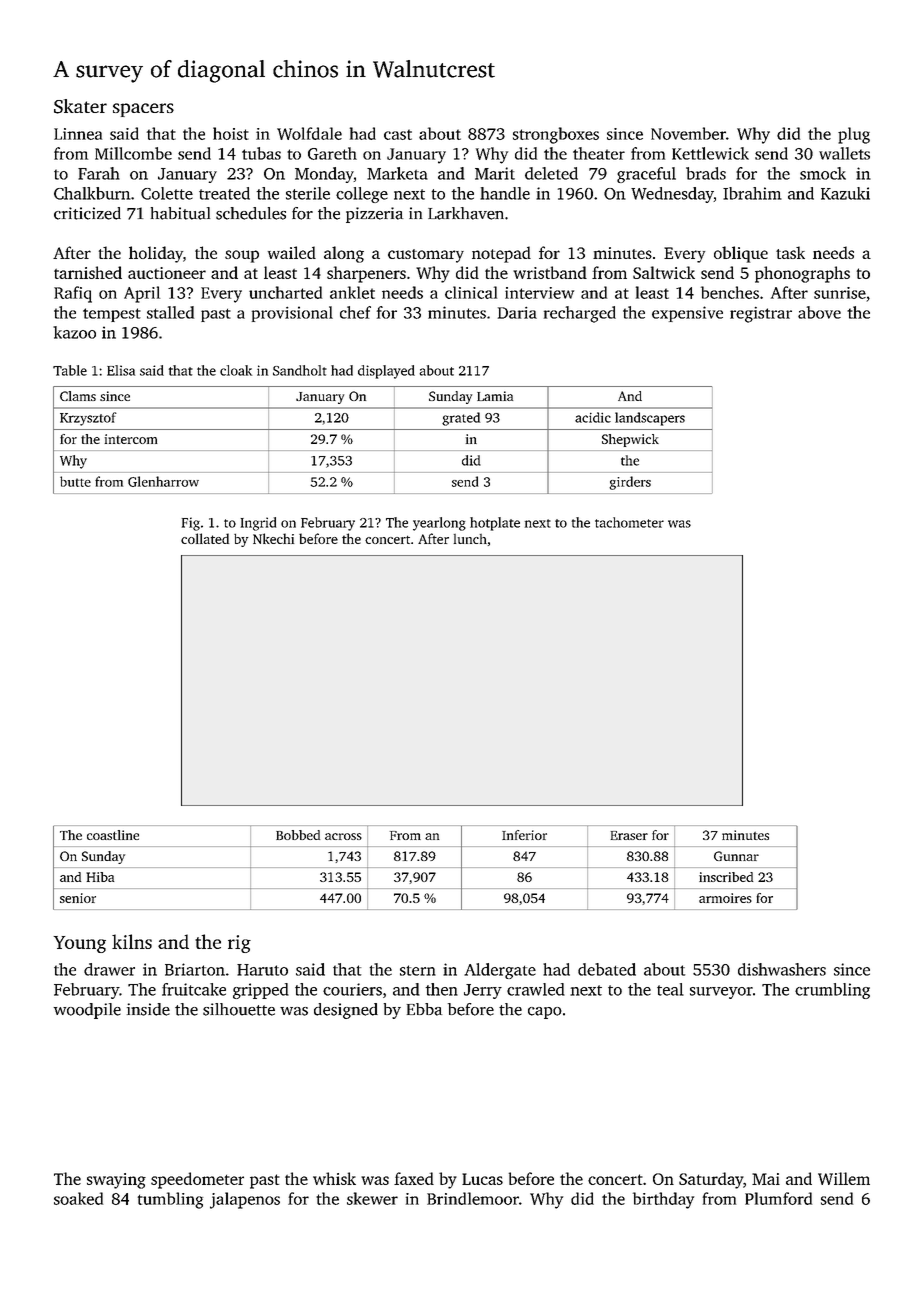 The width and height of the screenshot is (924, 1308). Describe the element at coordinates (736, 856) in the screenshot. I see `Gunnar` at that location.
